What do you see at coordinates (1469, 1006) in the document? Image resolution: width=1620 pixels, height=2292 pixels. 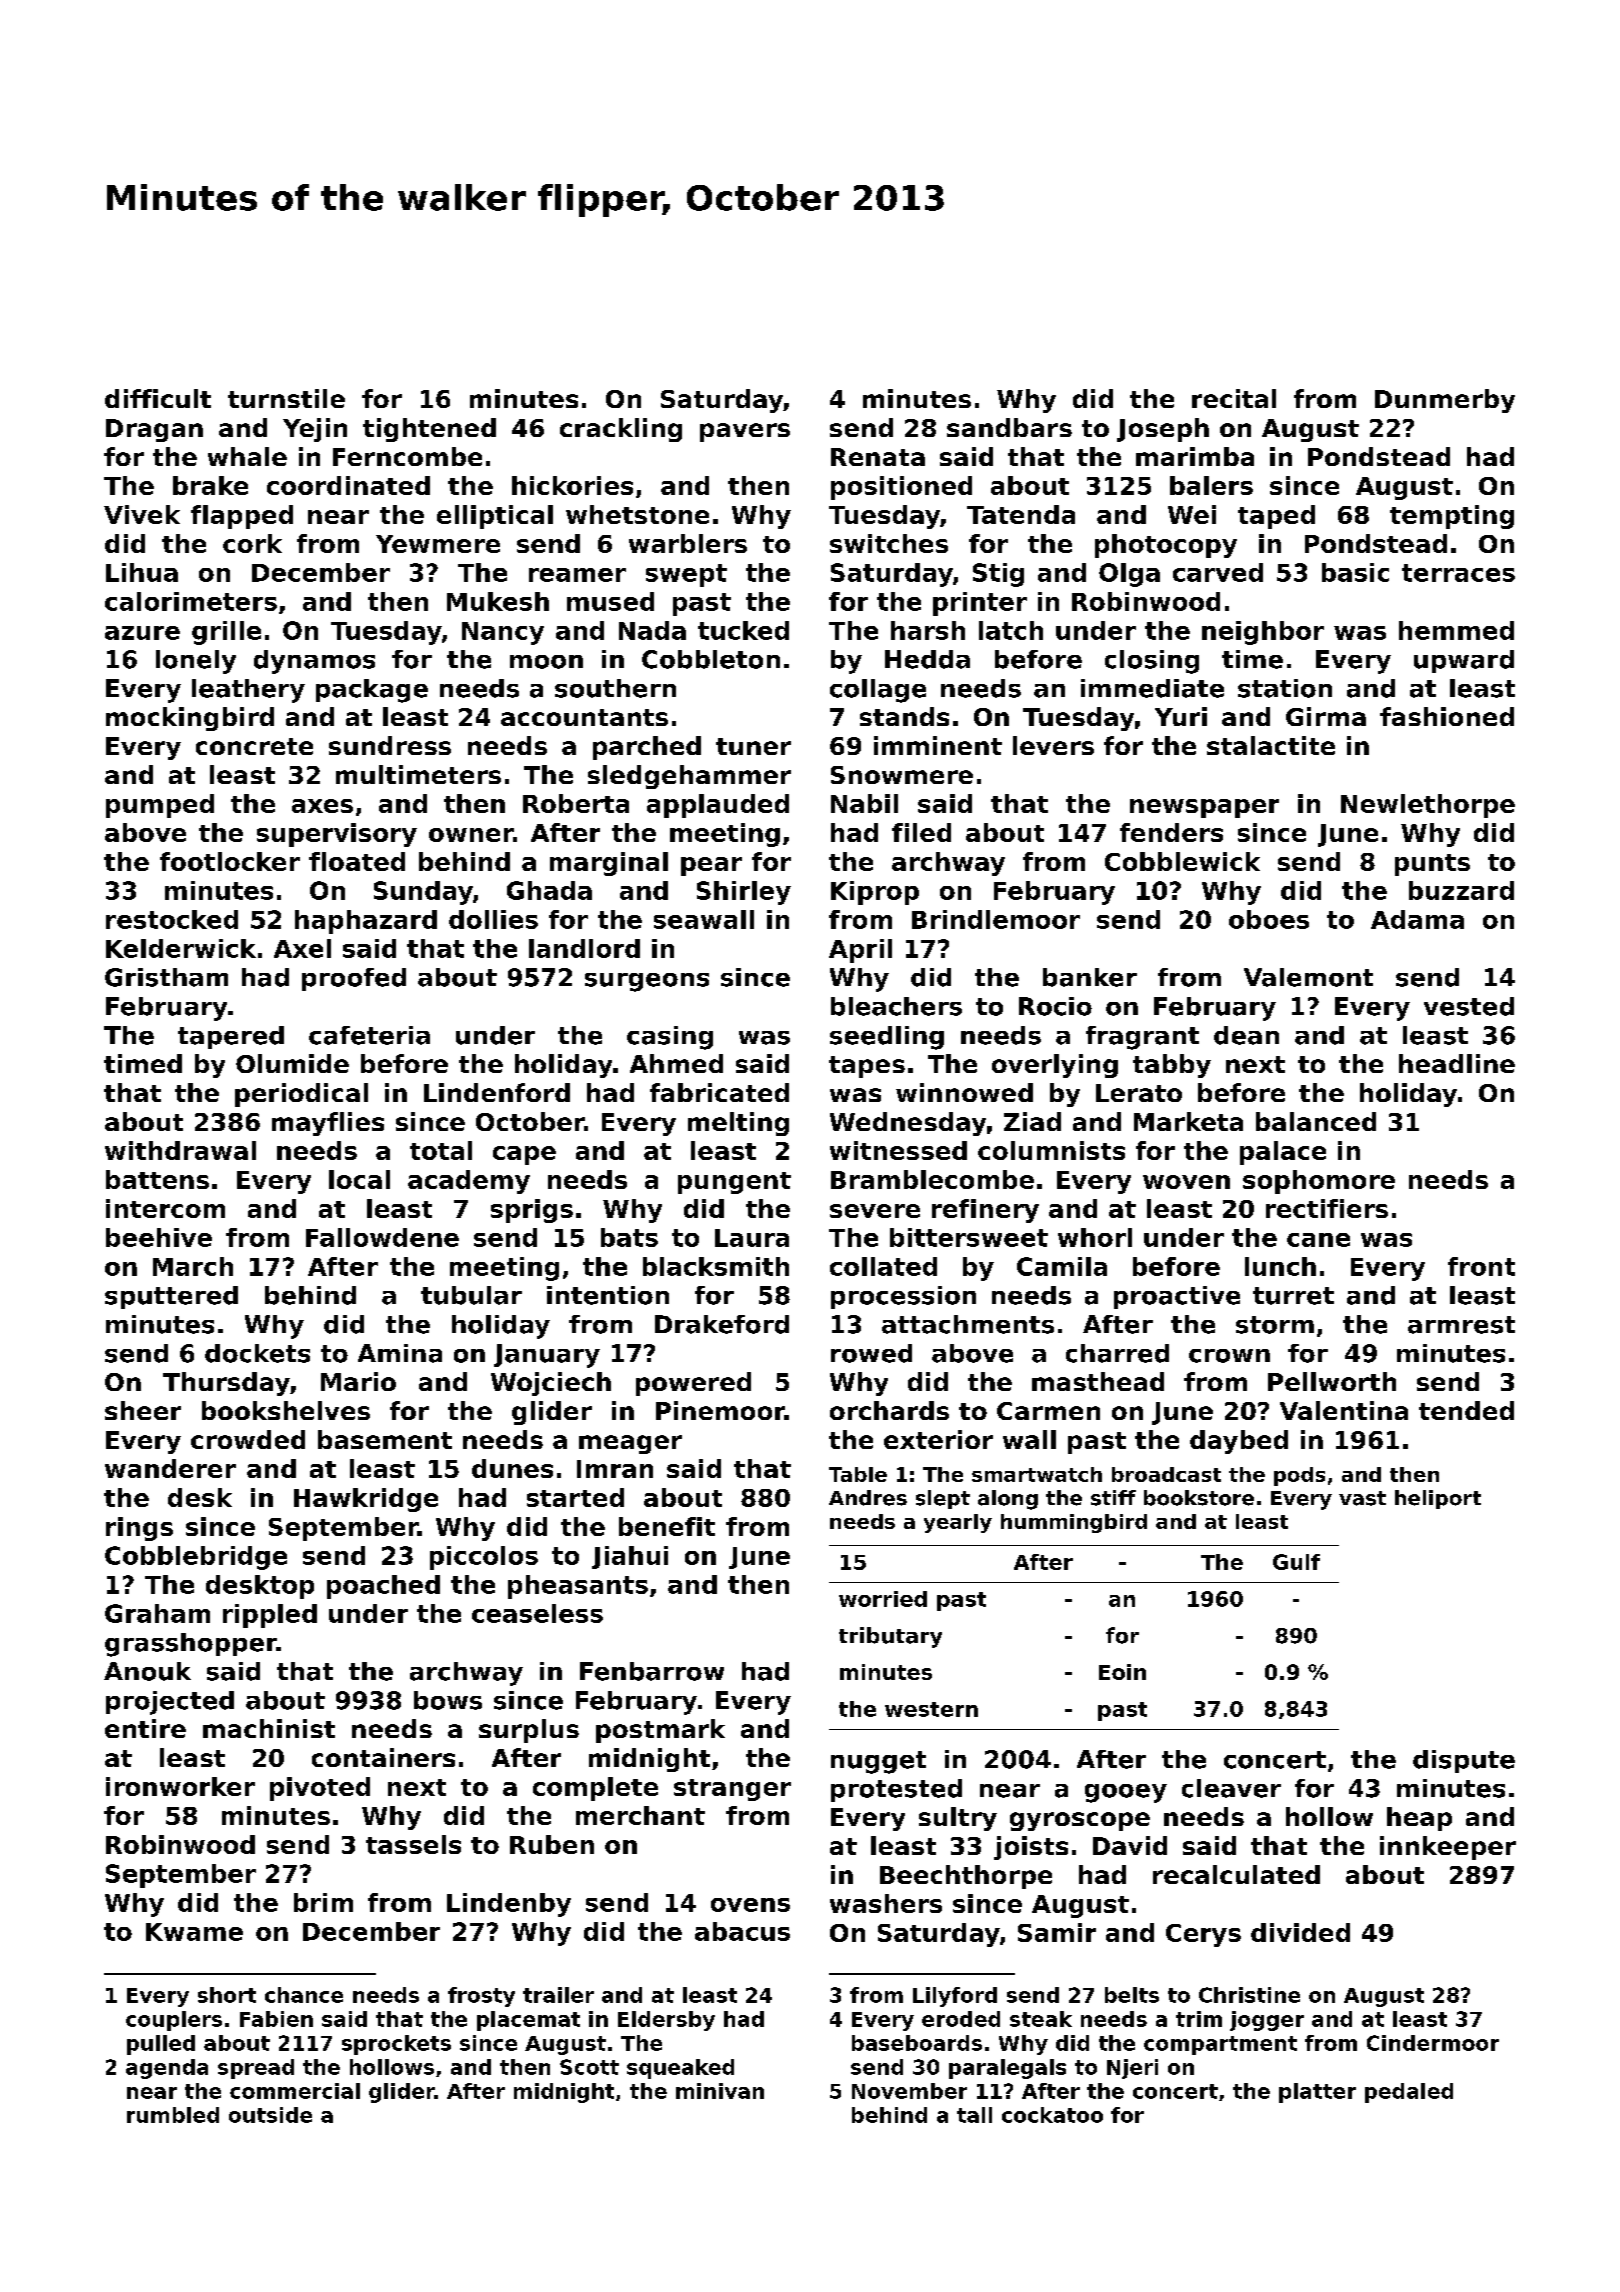 I see `vested` at bounding box center [1469, 1006].
